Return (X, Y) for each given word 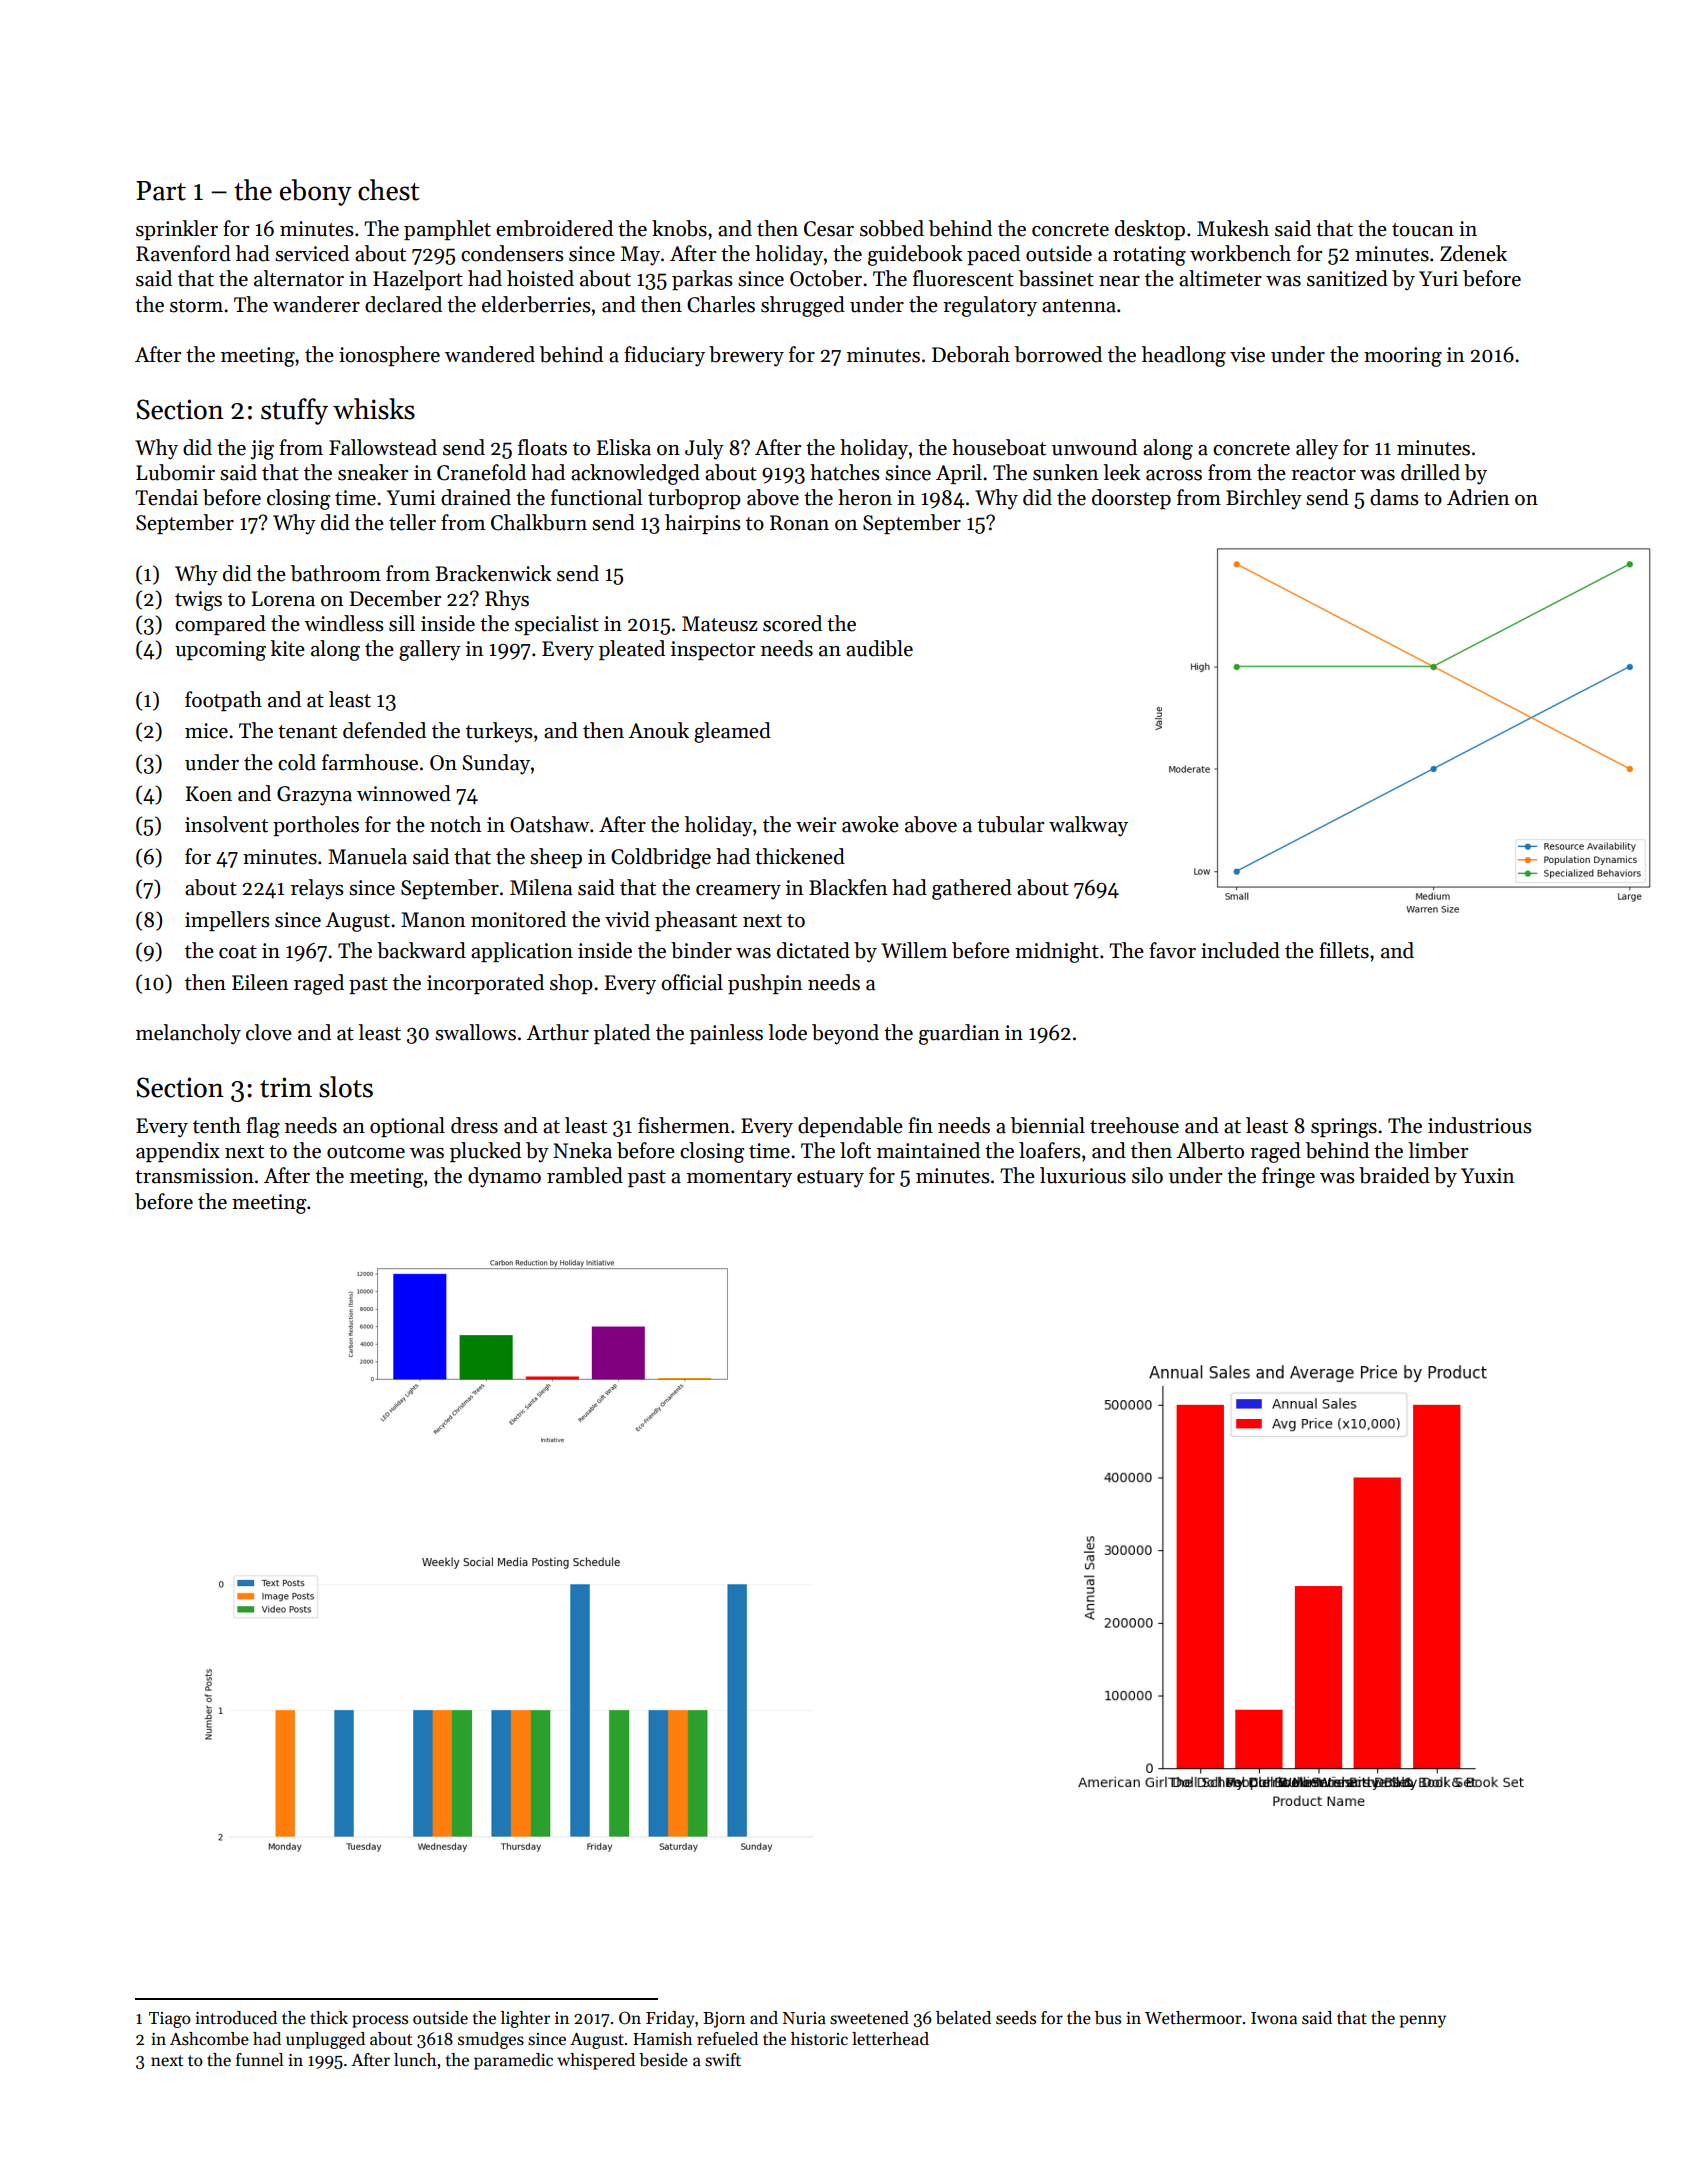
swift (723, 2060)
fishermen (684, 1125)
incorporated (485, 984)
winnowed (404, 793)
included (1240, 950)
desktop (1150, 230)
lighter (525, 2019)
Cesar (829, 229)
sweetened (869, 2018)
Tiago (170, 2020)
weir (816, 825)
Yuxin (1487, 1176)
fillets (1344, 950)
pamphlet (447, 230)
